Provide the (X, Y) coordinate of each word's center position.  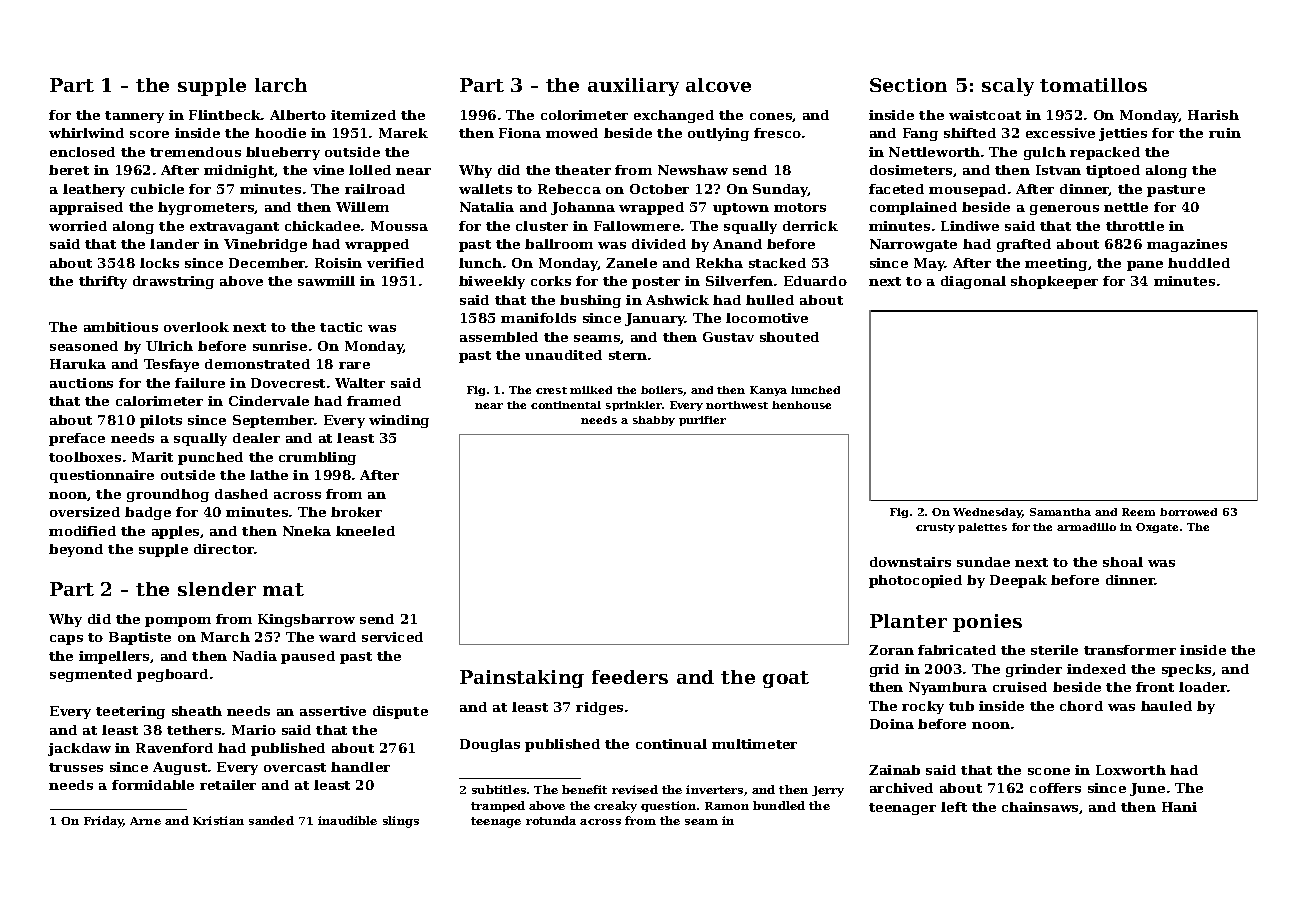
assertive (333, 711)
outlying (718, 134)
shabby (654, 421)
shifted (970, 133)
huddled (1199, 263)
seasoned (84, 346)
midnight (239, 171)
